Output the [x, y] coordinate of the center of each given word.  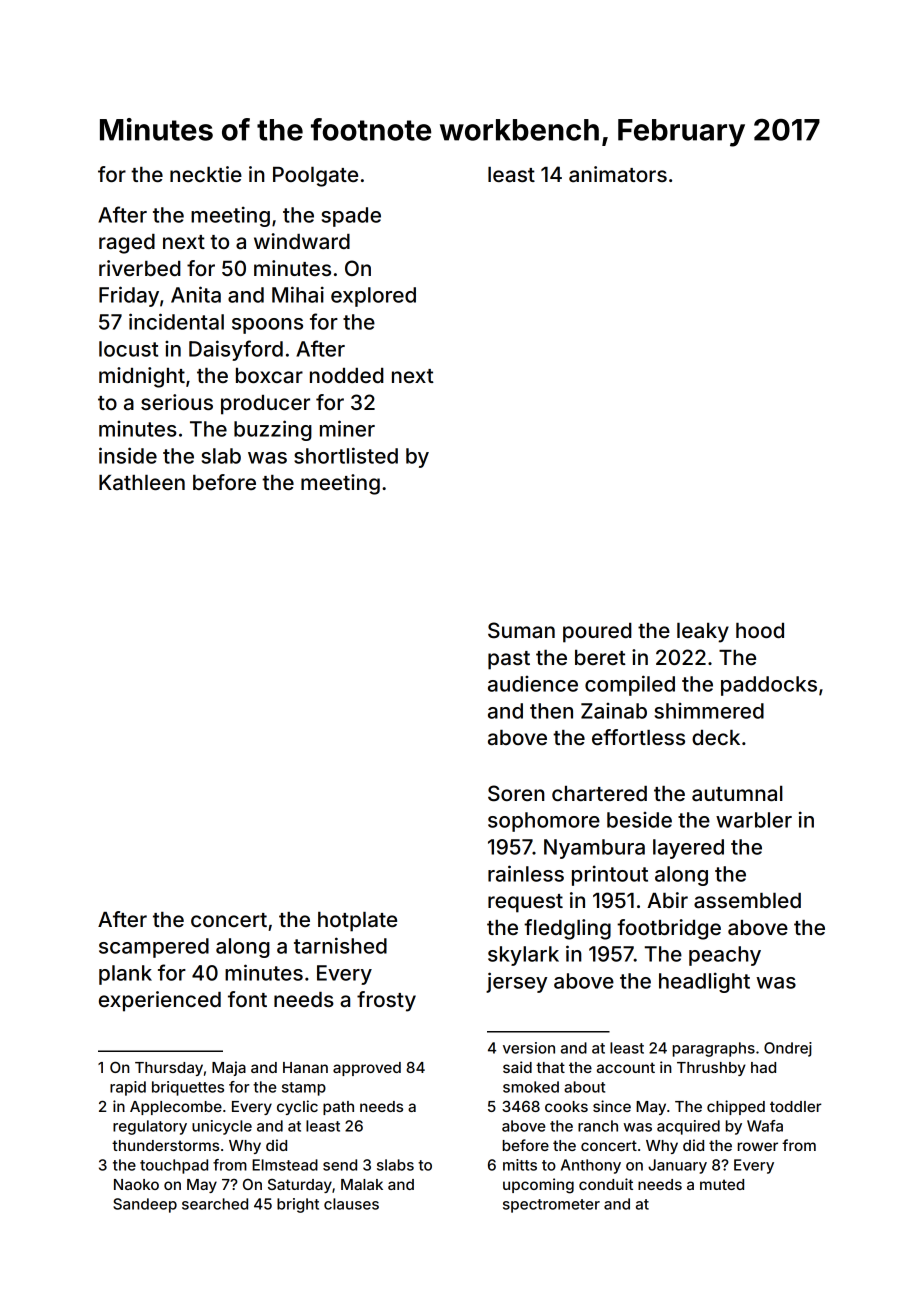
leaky [703, 633]
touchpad [174, 1166]
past [509, 660]
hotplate [357, 922]
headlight [704, 982]
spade [351, 217]
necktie [206, 174]
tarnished [340, 945]
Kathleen [142, 482]
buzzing [273, 430]
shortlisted [346, 455]
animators [618, 174]
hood [760, 630]
